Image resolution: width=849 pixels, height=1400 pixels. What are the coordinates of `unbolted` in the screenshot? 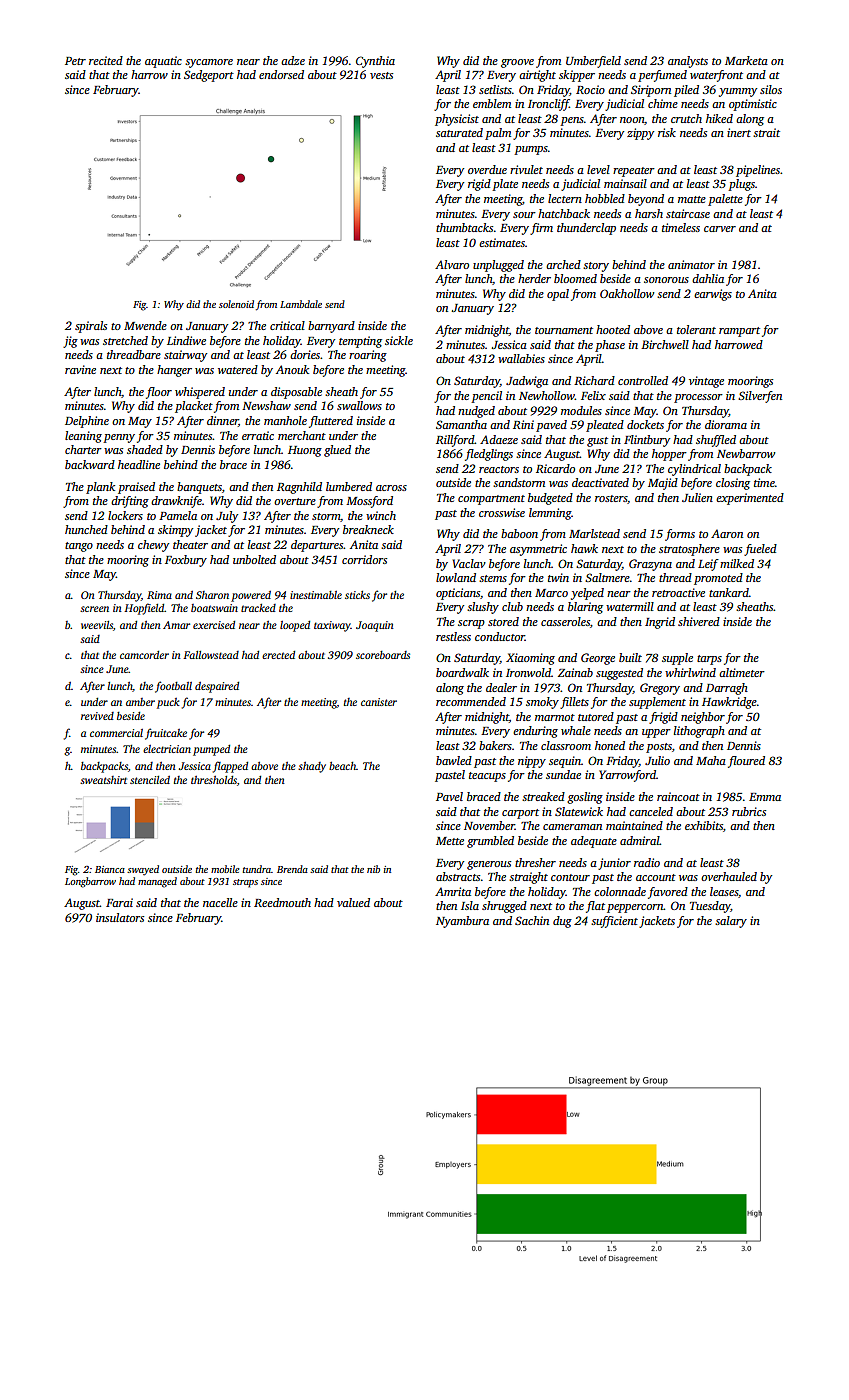 It's located at (254, 559).
